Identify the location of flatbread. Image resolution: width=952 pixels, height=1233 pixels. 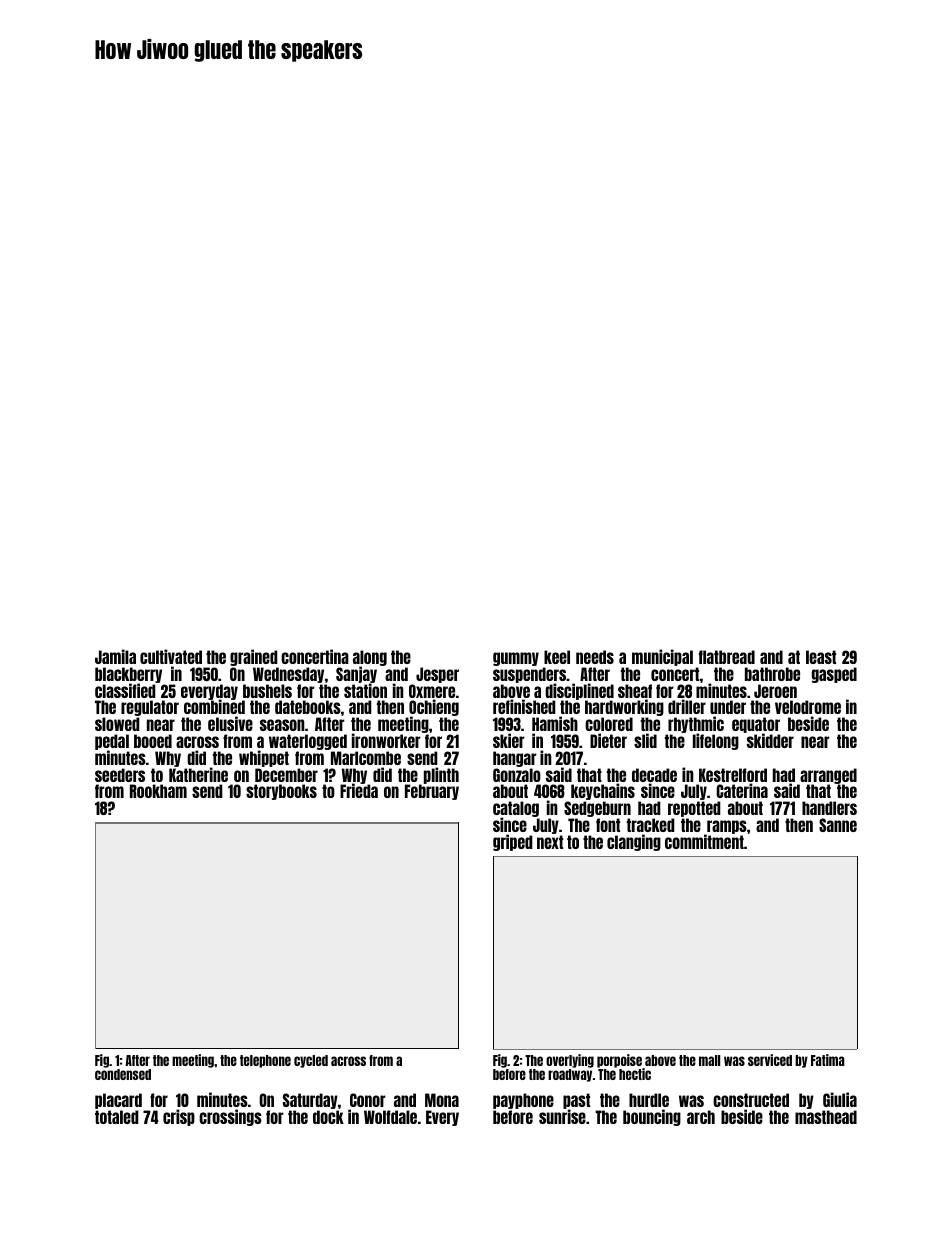
(727, 657).
